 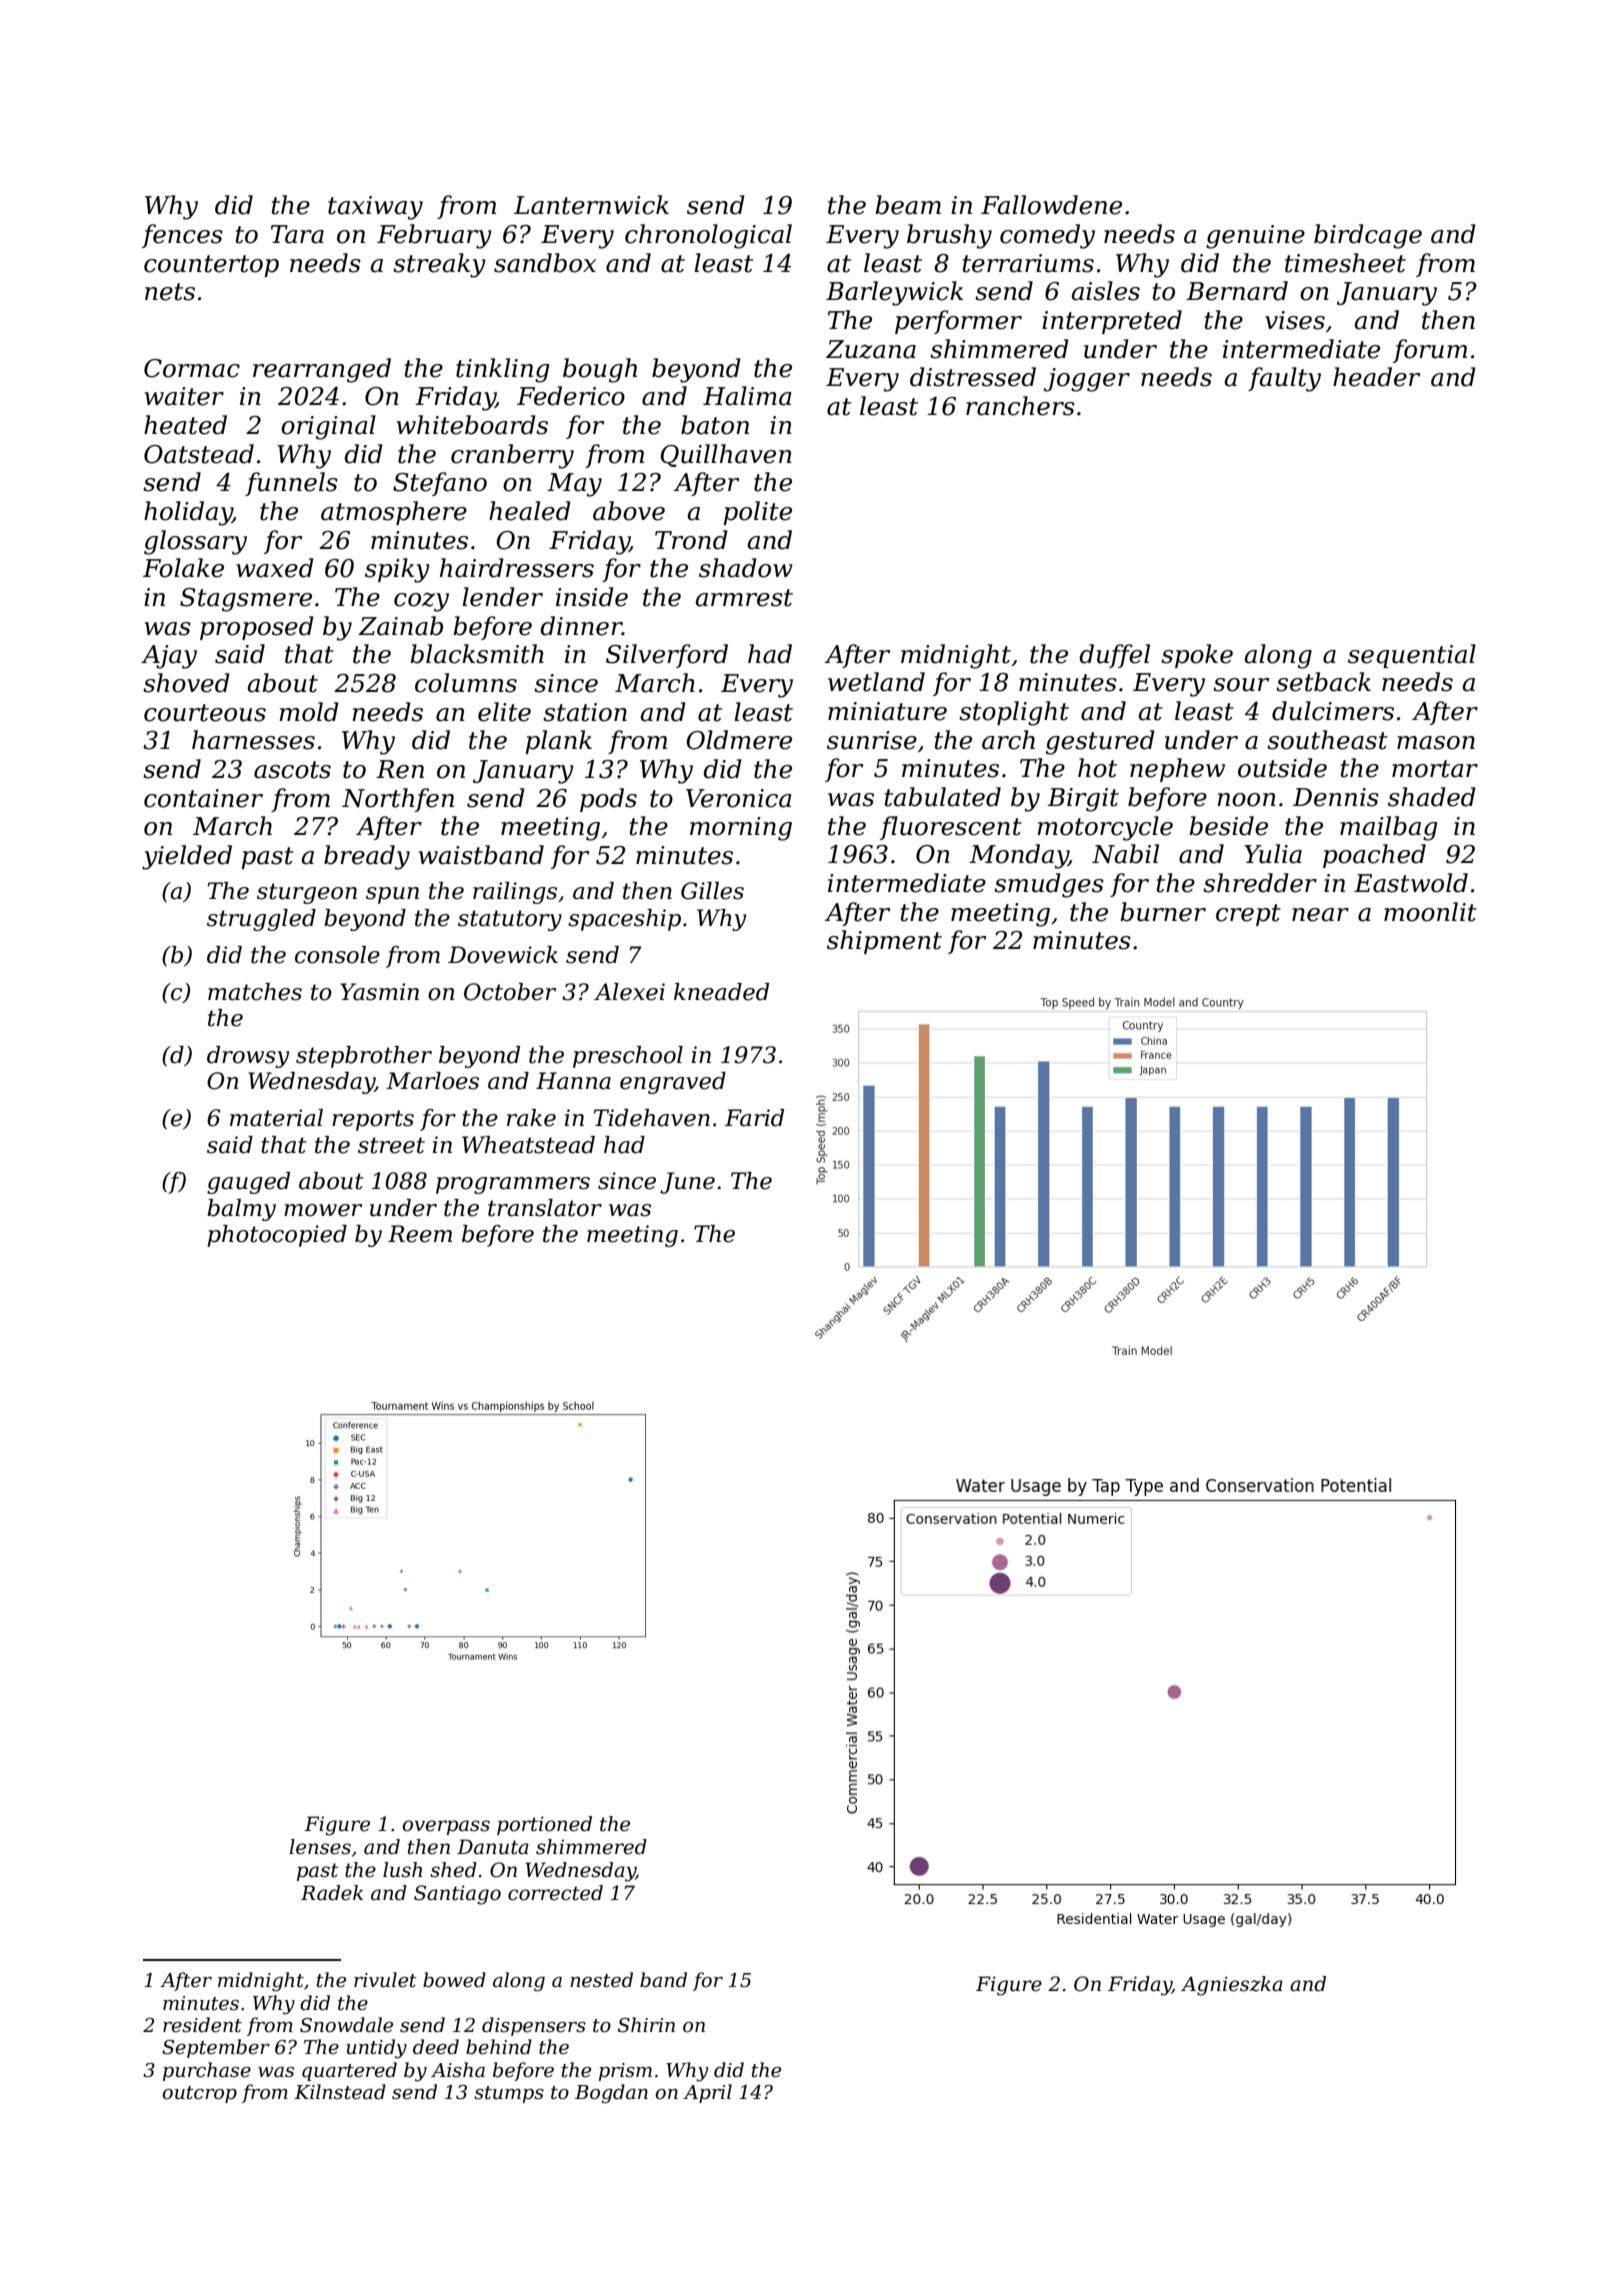 What do you see at coordinates (515, 893) in the screenshot?
I see `railings` at bounding box center [515, 893].
